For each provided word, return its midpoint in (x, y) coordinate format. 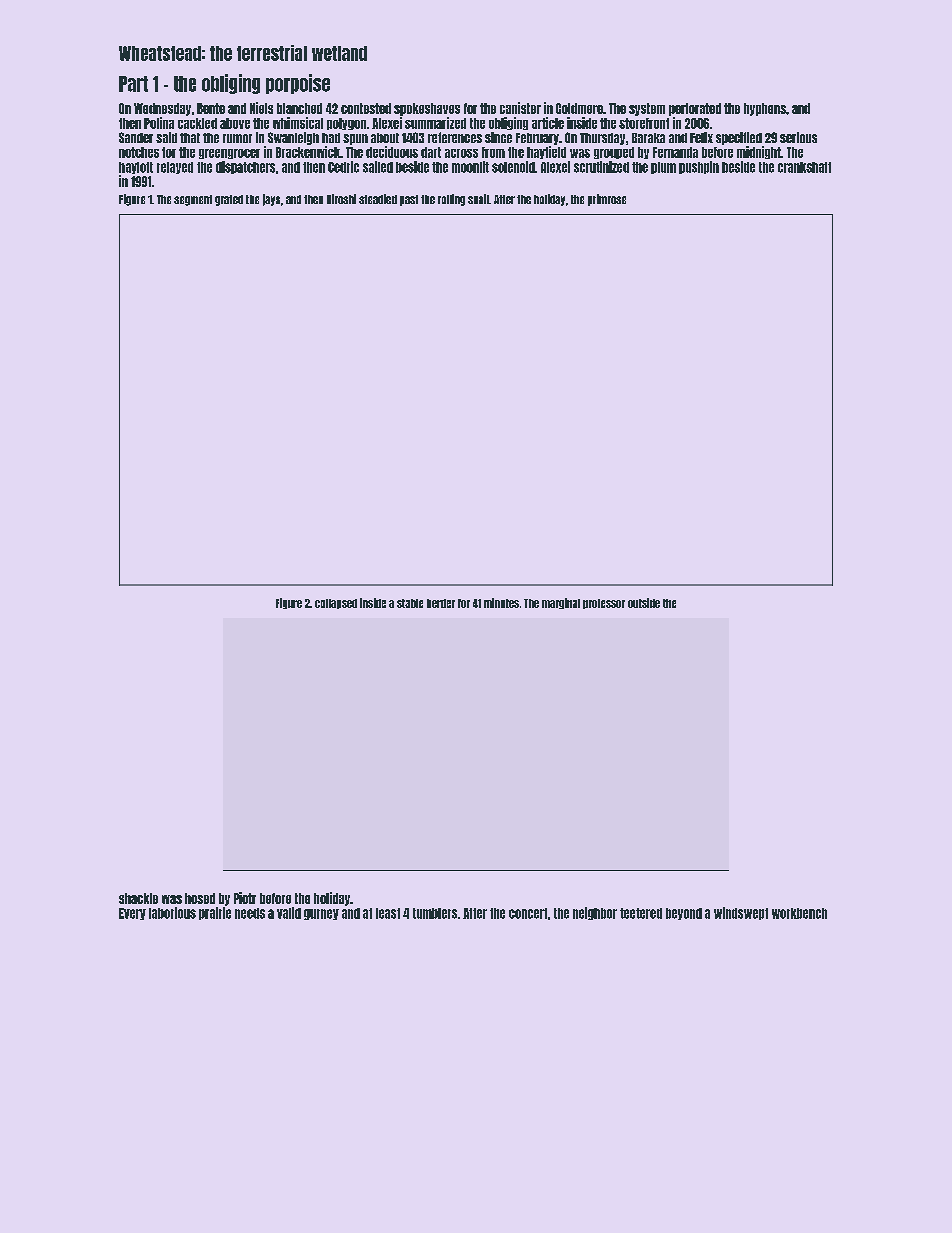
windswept (741, 913)
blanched (299, 108)
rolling (451, 200)
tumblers (435, 913)
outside (644, 603)
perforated (695, 109)
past (409, 200)
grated (229, 200)
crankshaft (804, 167)
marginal (561, 603)
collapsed (336, 604)
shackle (138, 898)
